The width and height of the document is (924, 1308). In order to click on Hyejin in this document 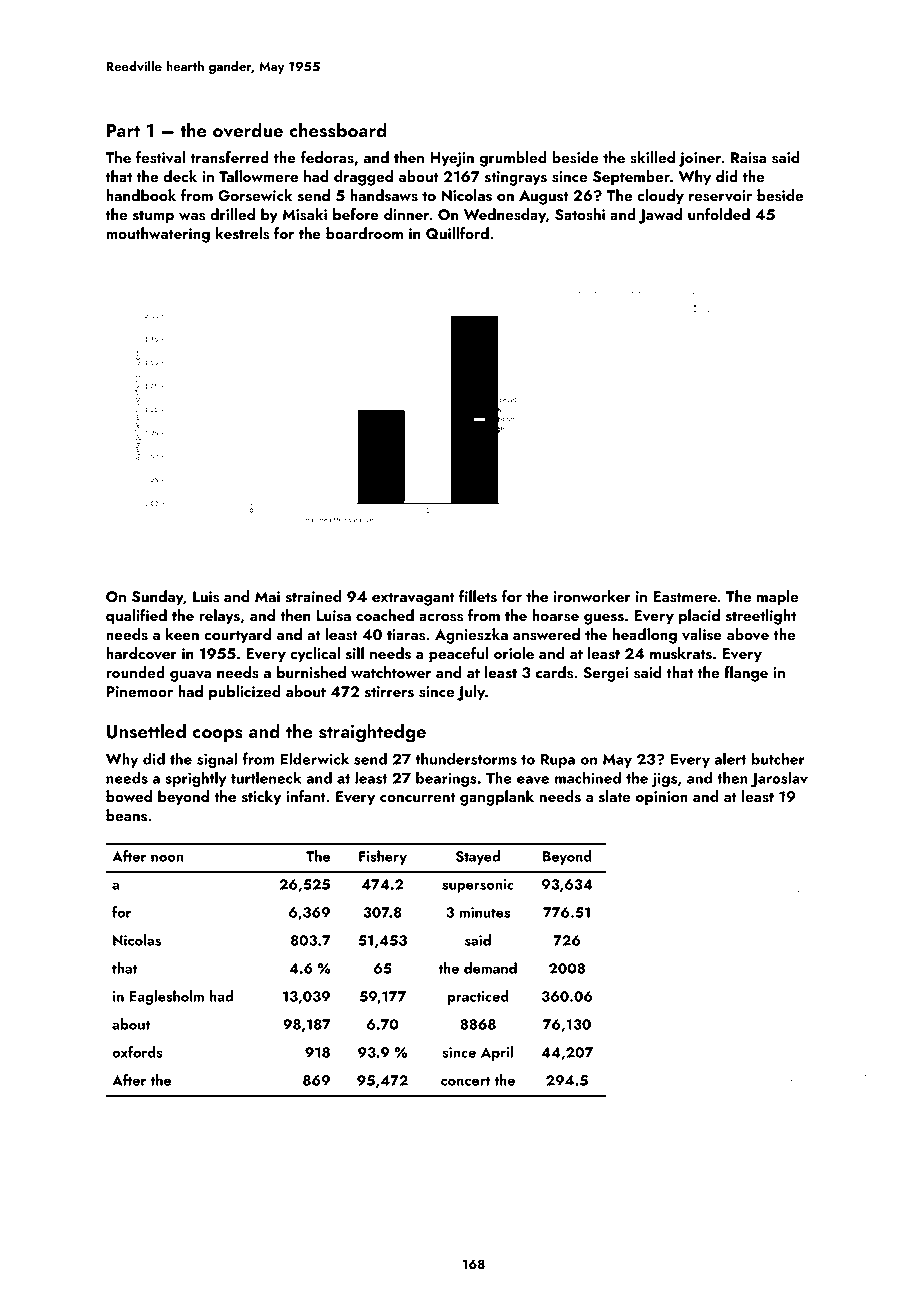, I will do `click(452, 159)`.
